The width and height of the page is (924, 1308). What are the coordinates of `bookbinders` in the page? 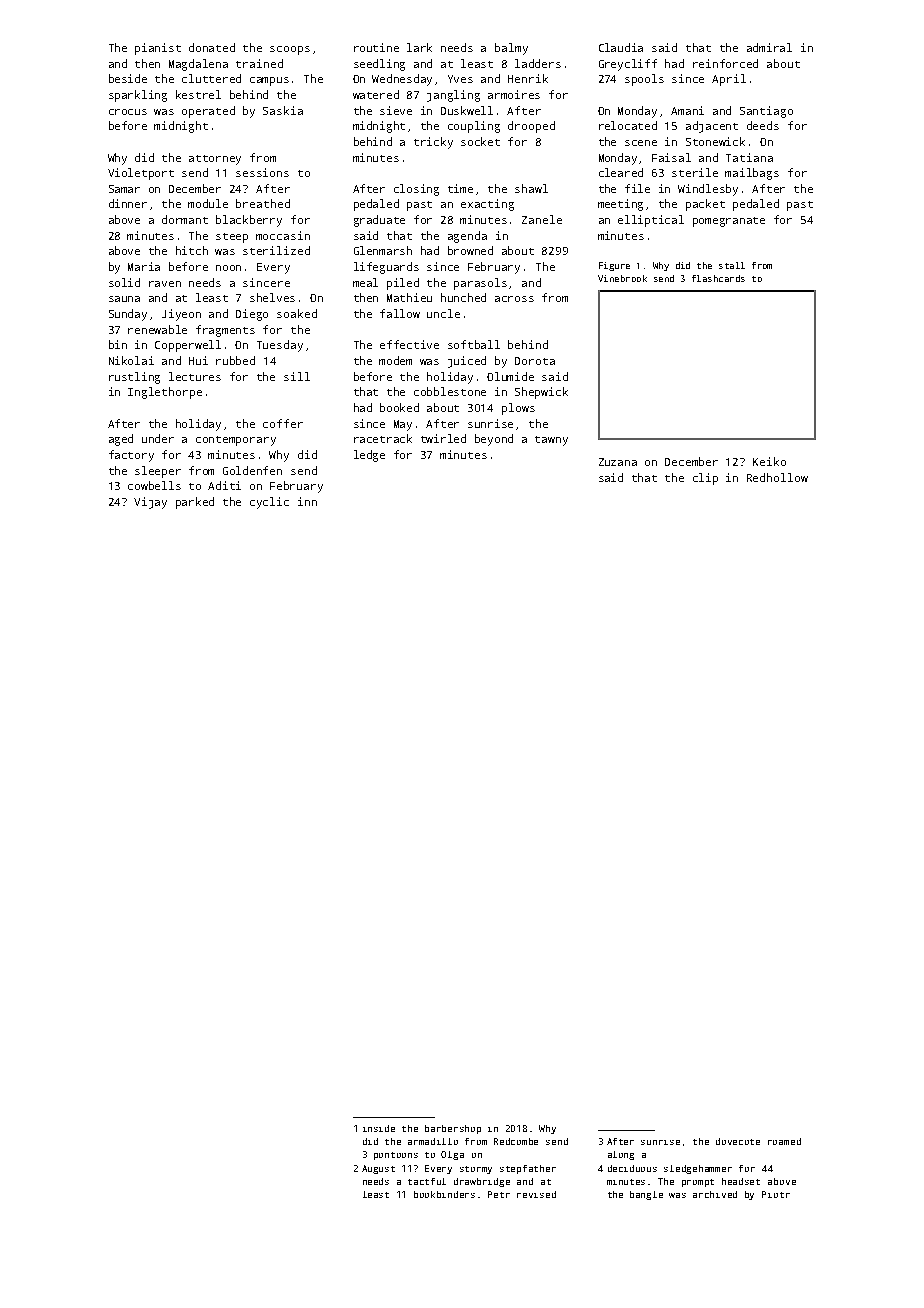 It's located at (444, 1194).
